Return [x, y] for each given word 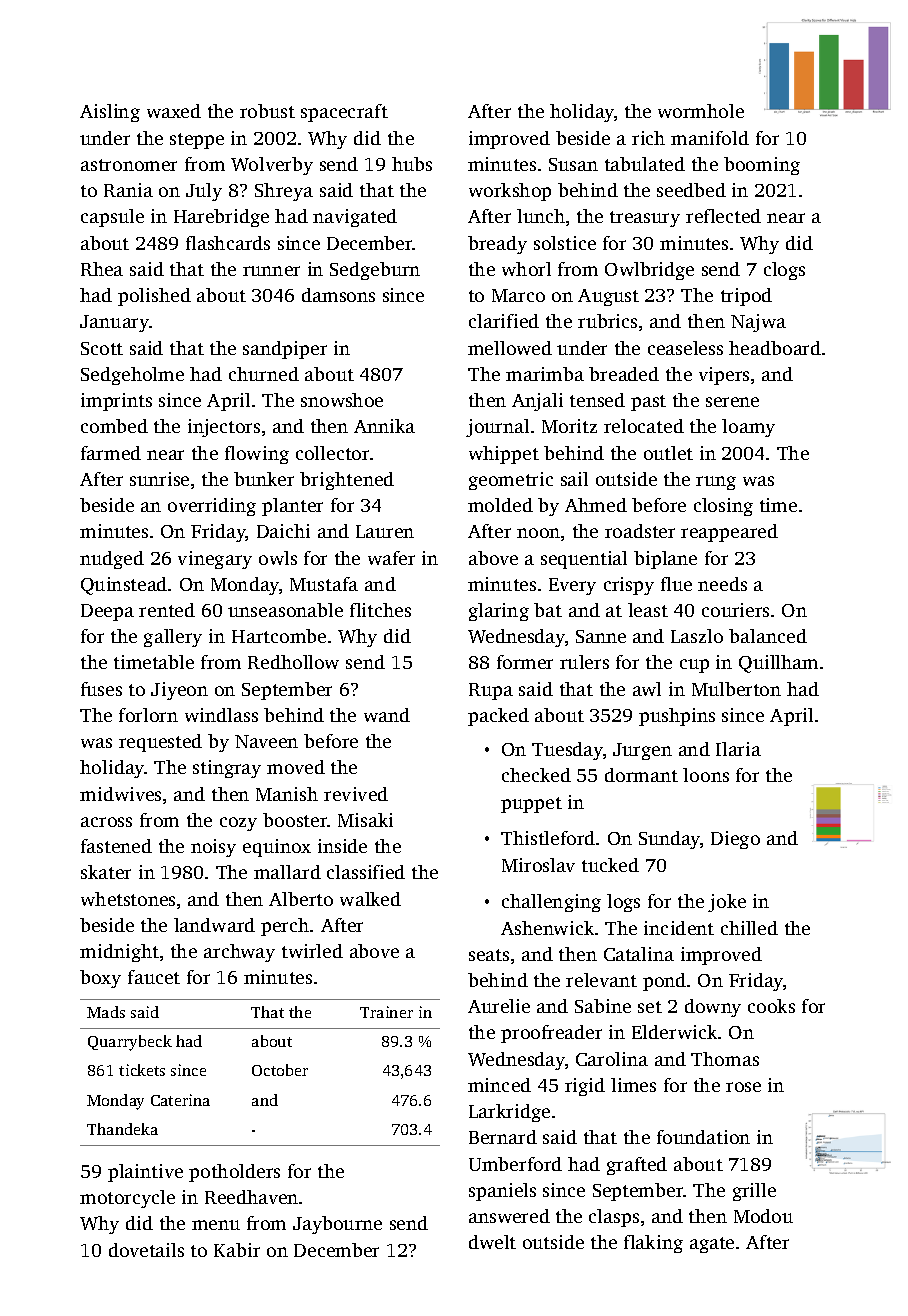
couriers [735, 610]
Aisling [110, 113]
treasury [645, 219]
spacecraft [344, 113]
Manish [287, 794]
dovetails [146, 1250]
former [525, 662]
